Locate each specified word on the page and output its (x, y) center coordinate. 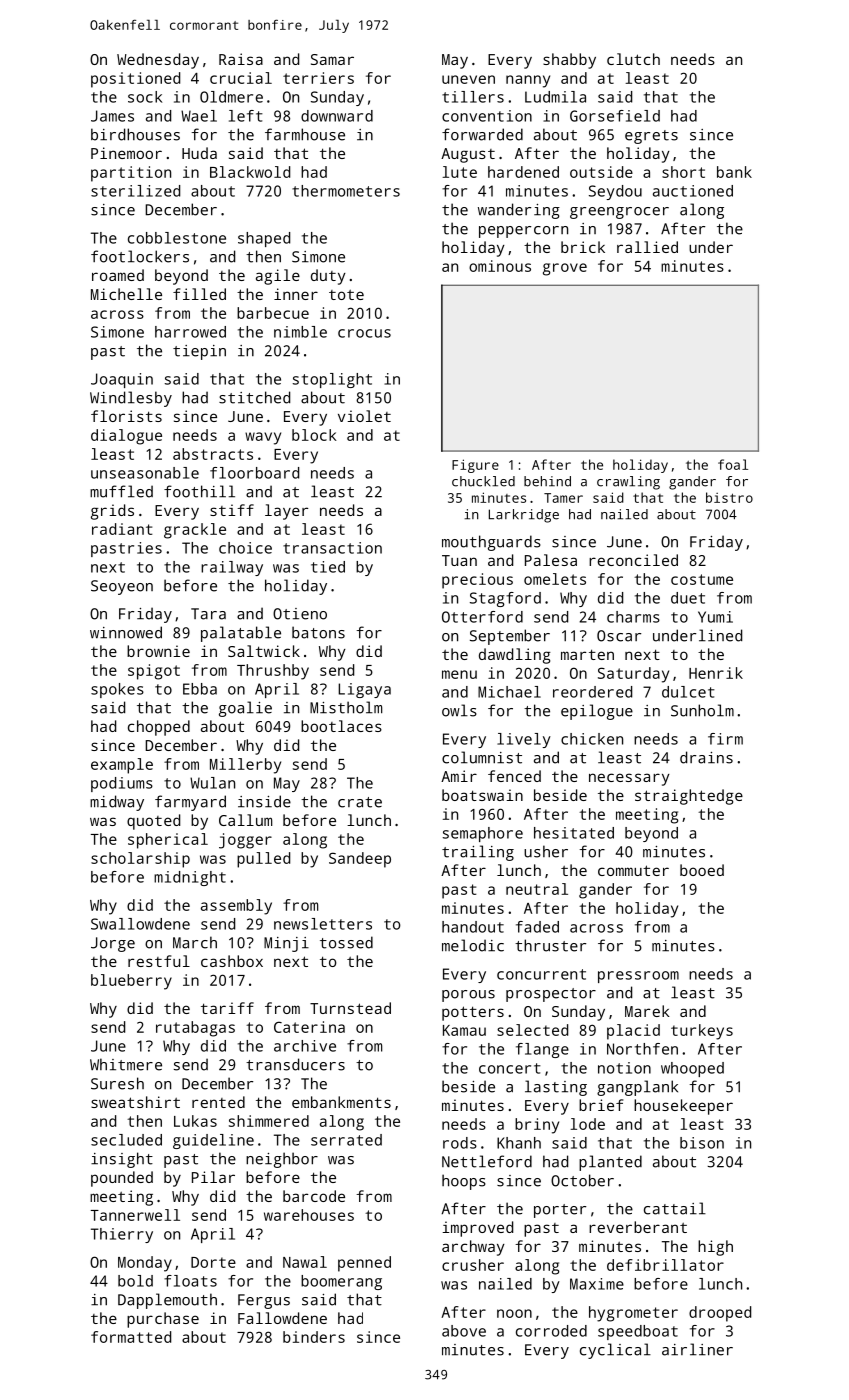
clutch (633, 59)
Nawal (305, 1262)
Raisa (241, 59)
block (314, 435)
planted (610, 1163)
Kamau (464, 1030)
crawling (628, 483)
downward (337, 116)
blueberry (131, 982)
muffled (121, 491)
